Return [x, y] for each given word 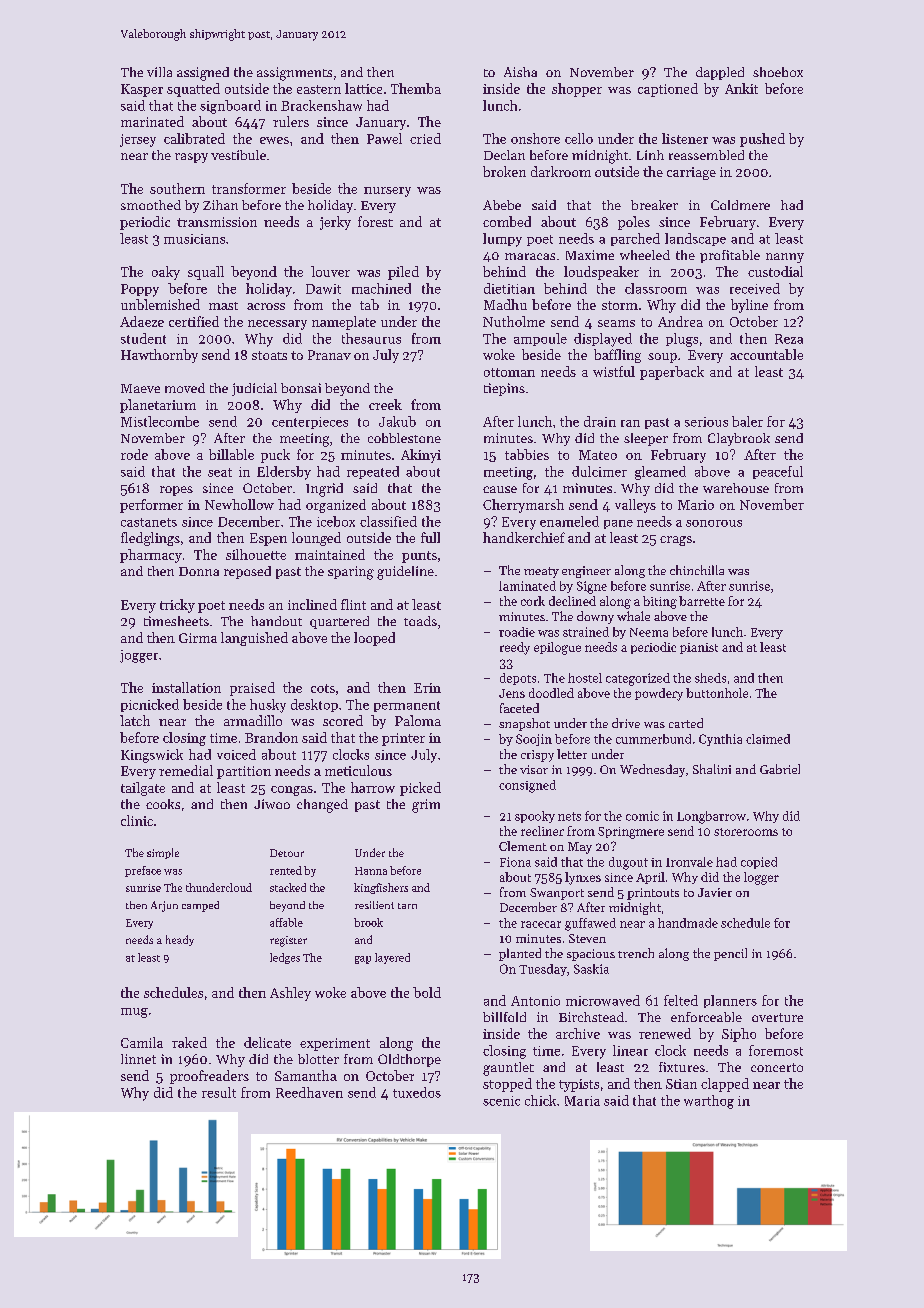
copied [759, 863]
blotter [318, 1059]
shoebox [778, 72]
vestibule [238, 155]
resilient [374, 905]
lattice [363, 88]
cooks [163, 804]
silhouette [256, 554]
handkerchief [524, 537]
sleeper [646, 439]
